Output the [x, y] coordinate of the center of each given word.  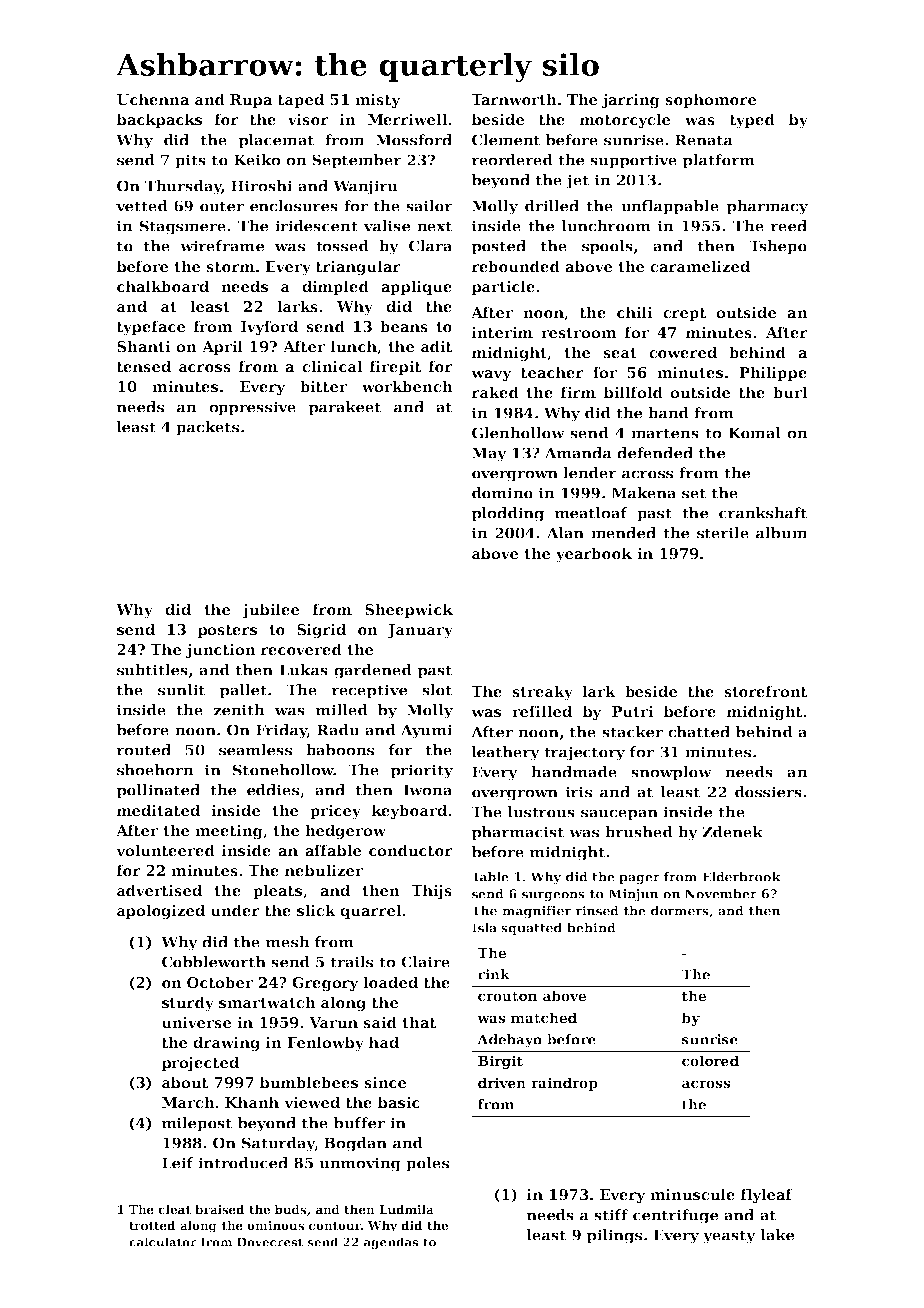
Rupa [251, 101]
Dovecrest [270, 1242]
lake [777, 1235]
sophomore [710, 100]
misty [378, 101]
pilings [614, 1236]
